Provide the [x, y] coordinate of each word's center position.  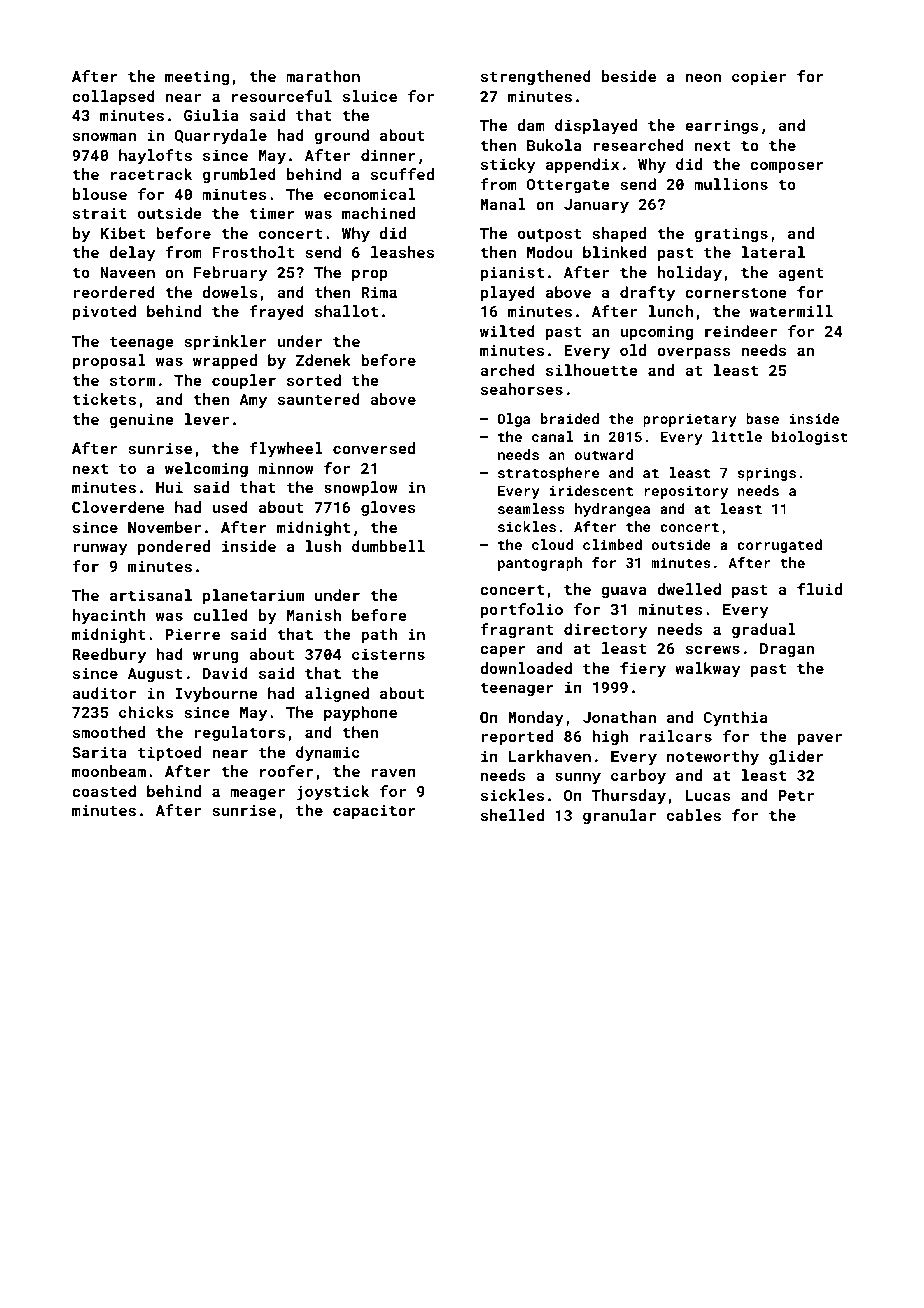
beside [629, 76]
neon [703, 77]
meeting [197, 77]
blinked [614, 252]
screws [713, 649]
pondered [174, 547]
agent [800, 274]
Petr [796, 795]
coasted [104, 791]
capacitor [374, 811]
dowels [230, 292]
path [379, 635]
